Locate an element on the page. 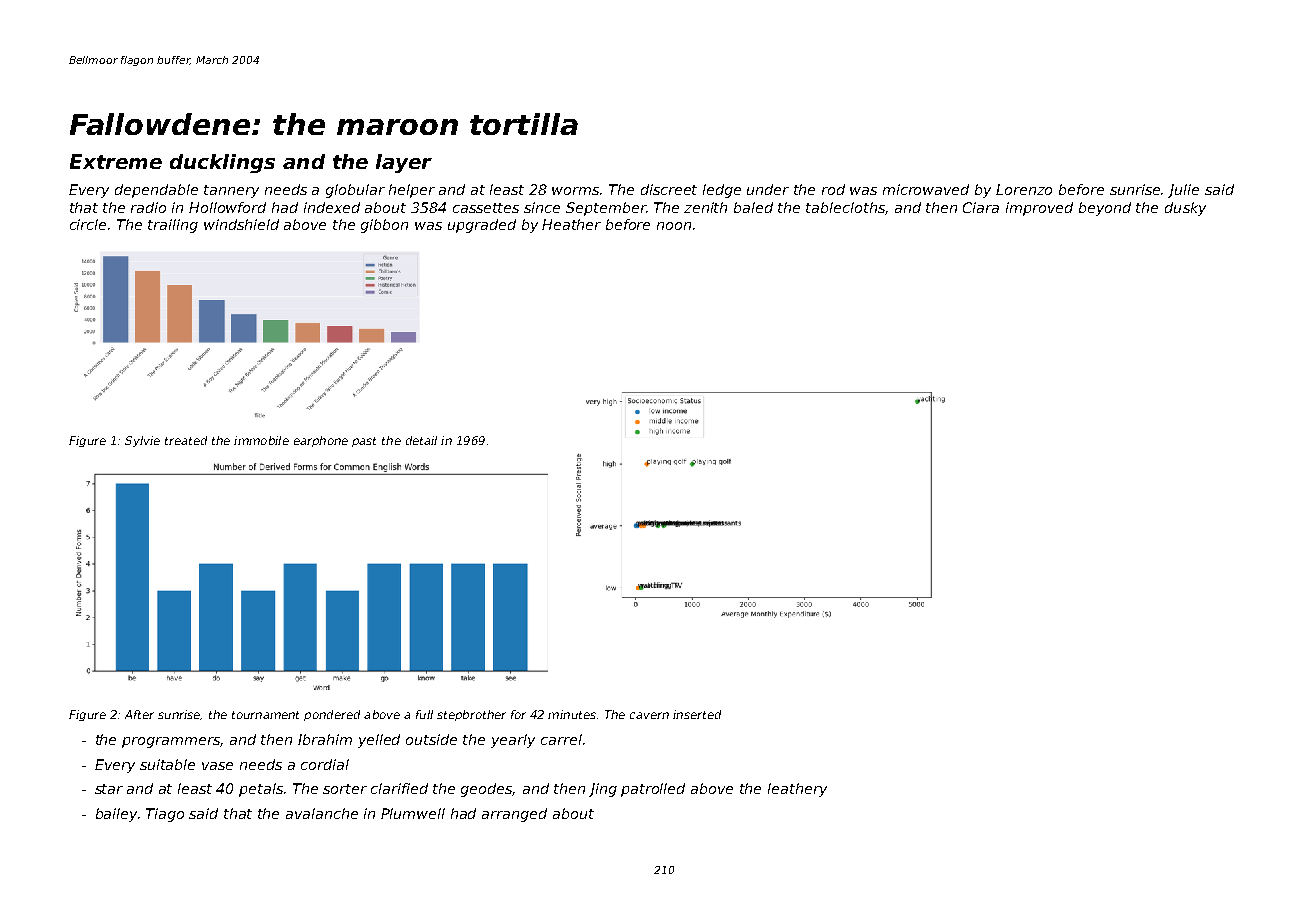 The height and width of the document is (924, 1308). worms is located at coordinates (575, 191).
